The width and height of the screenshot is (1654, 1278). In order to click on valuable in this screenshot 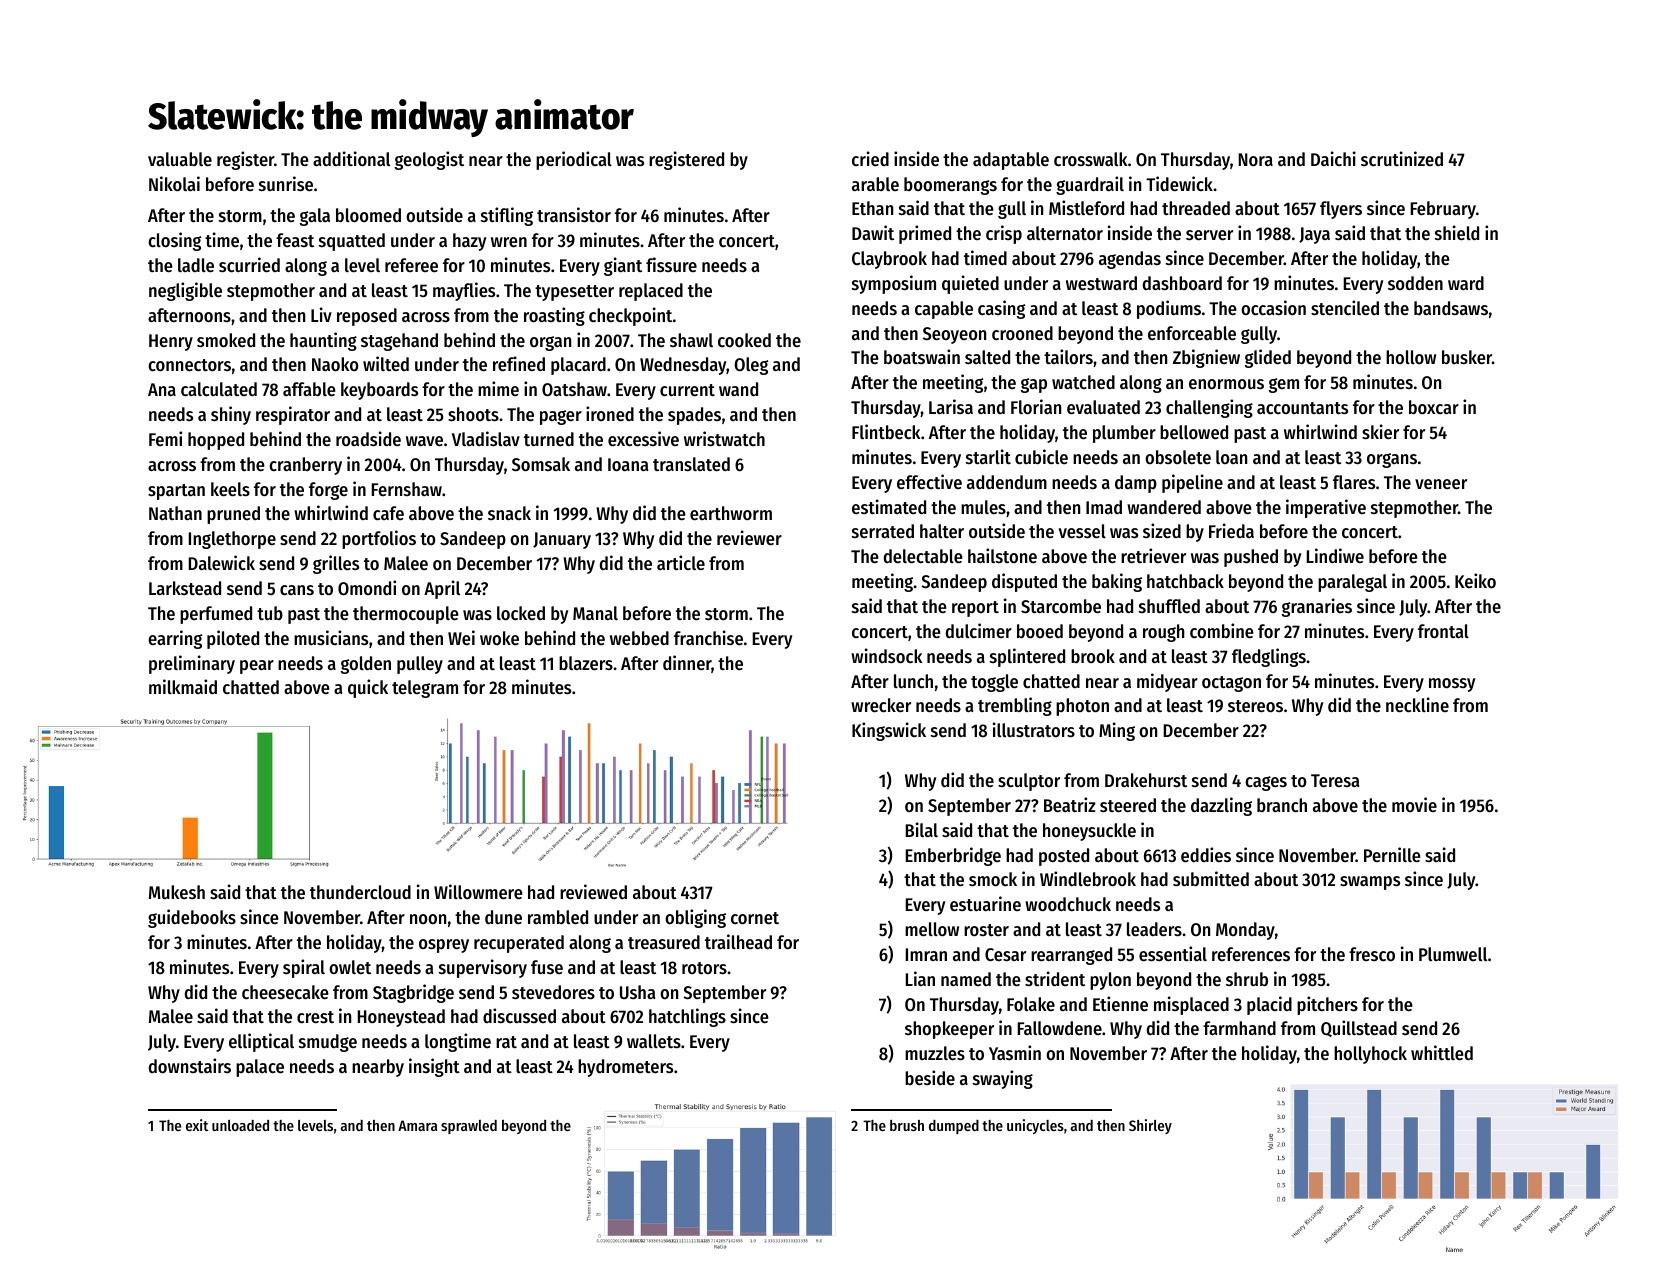, I will do `click(180, 159)`.
